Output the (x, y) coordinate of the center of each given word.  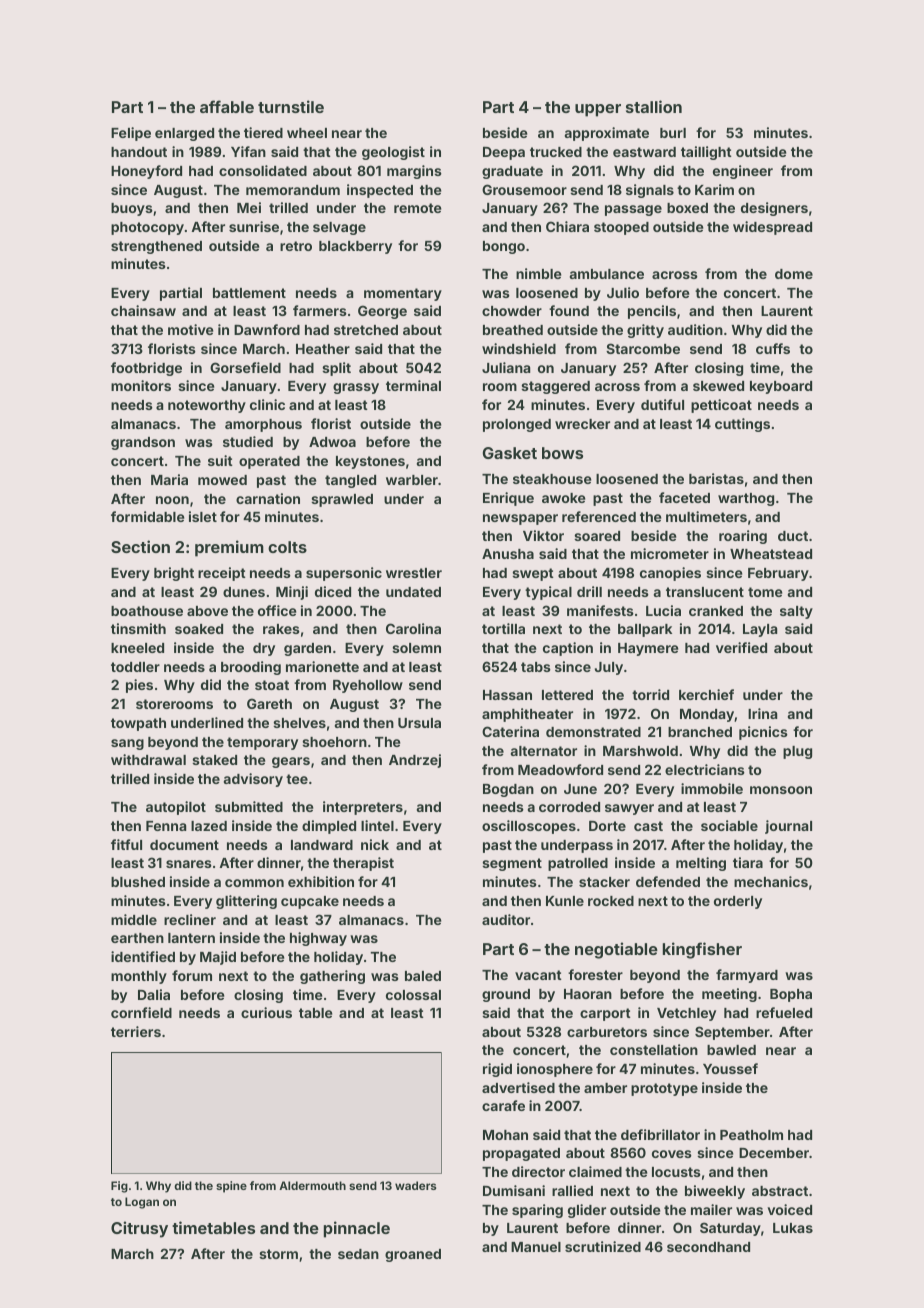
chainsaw (143, 310)
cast (648, 826)
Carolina (413, 628)
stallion (654, 106)
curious (266, 1012)
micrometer (670, 553)
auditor (506, 919)
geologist (393, 153)
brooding (251, 668)
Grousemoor (524, 189)
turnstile (291, 106)
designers (774, 209)
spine (231, 1187)
